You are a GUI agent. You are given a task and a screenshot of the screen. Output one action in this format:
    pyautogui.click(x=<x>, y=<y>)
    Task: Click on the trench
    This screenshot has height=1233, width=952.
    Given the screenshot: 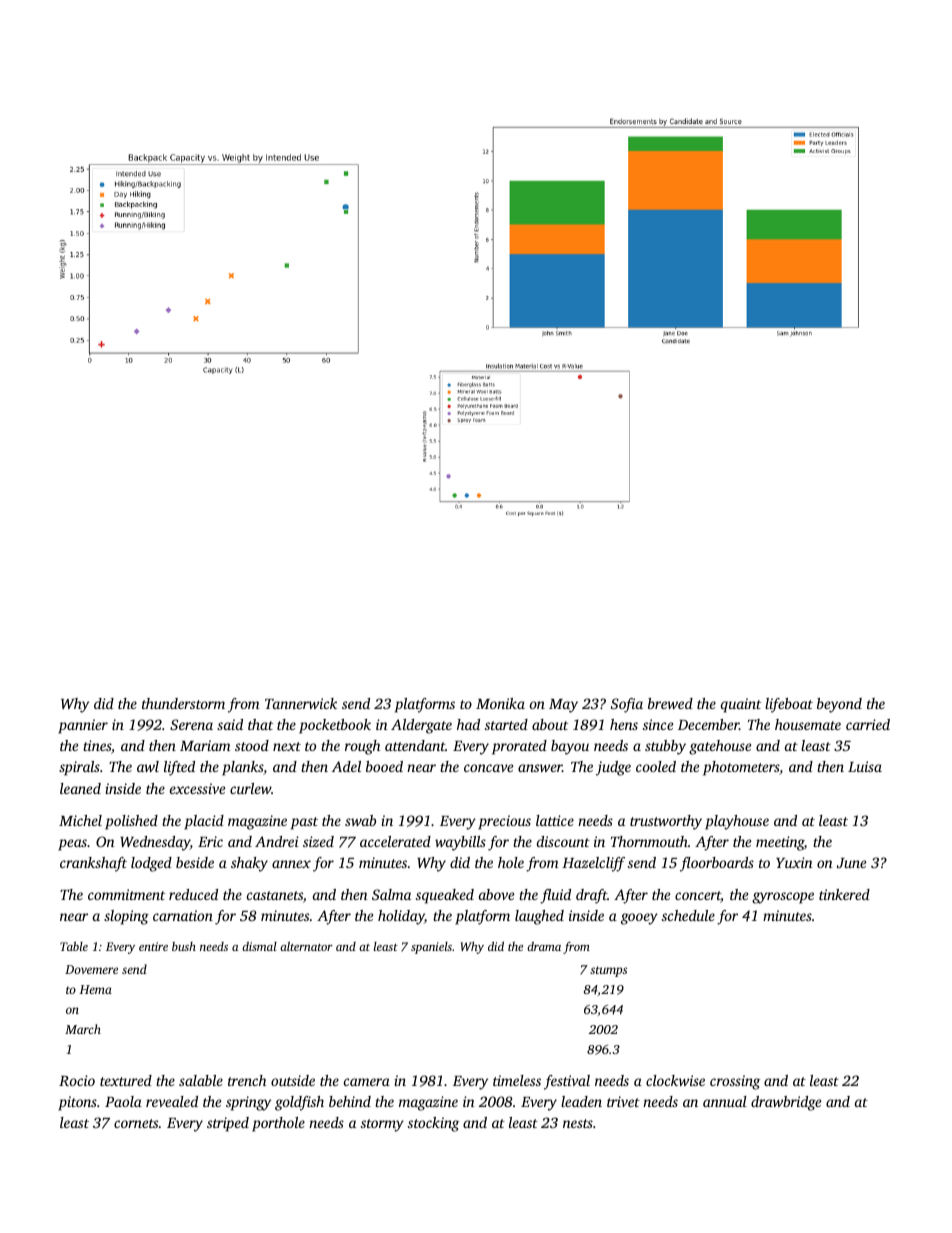 What is the action you would take?
    pyautogui.click(x=247, y=1080)
